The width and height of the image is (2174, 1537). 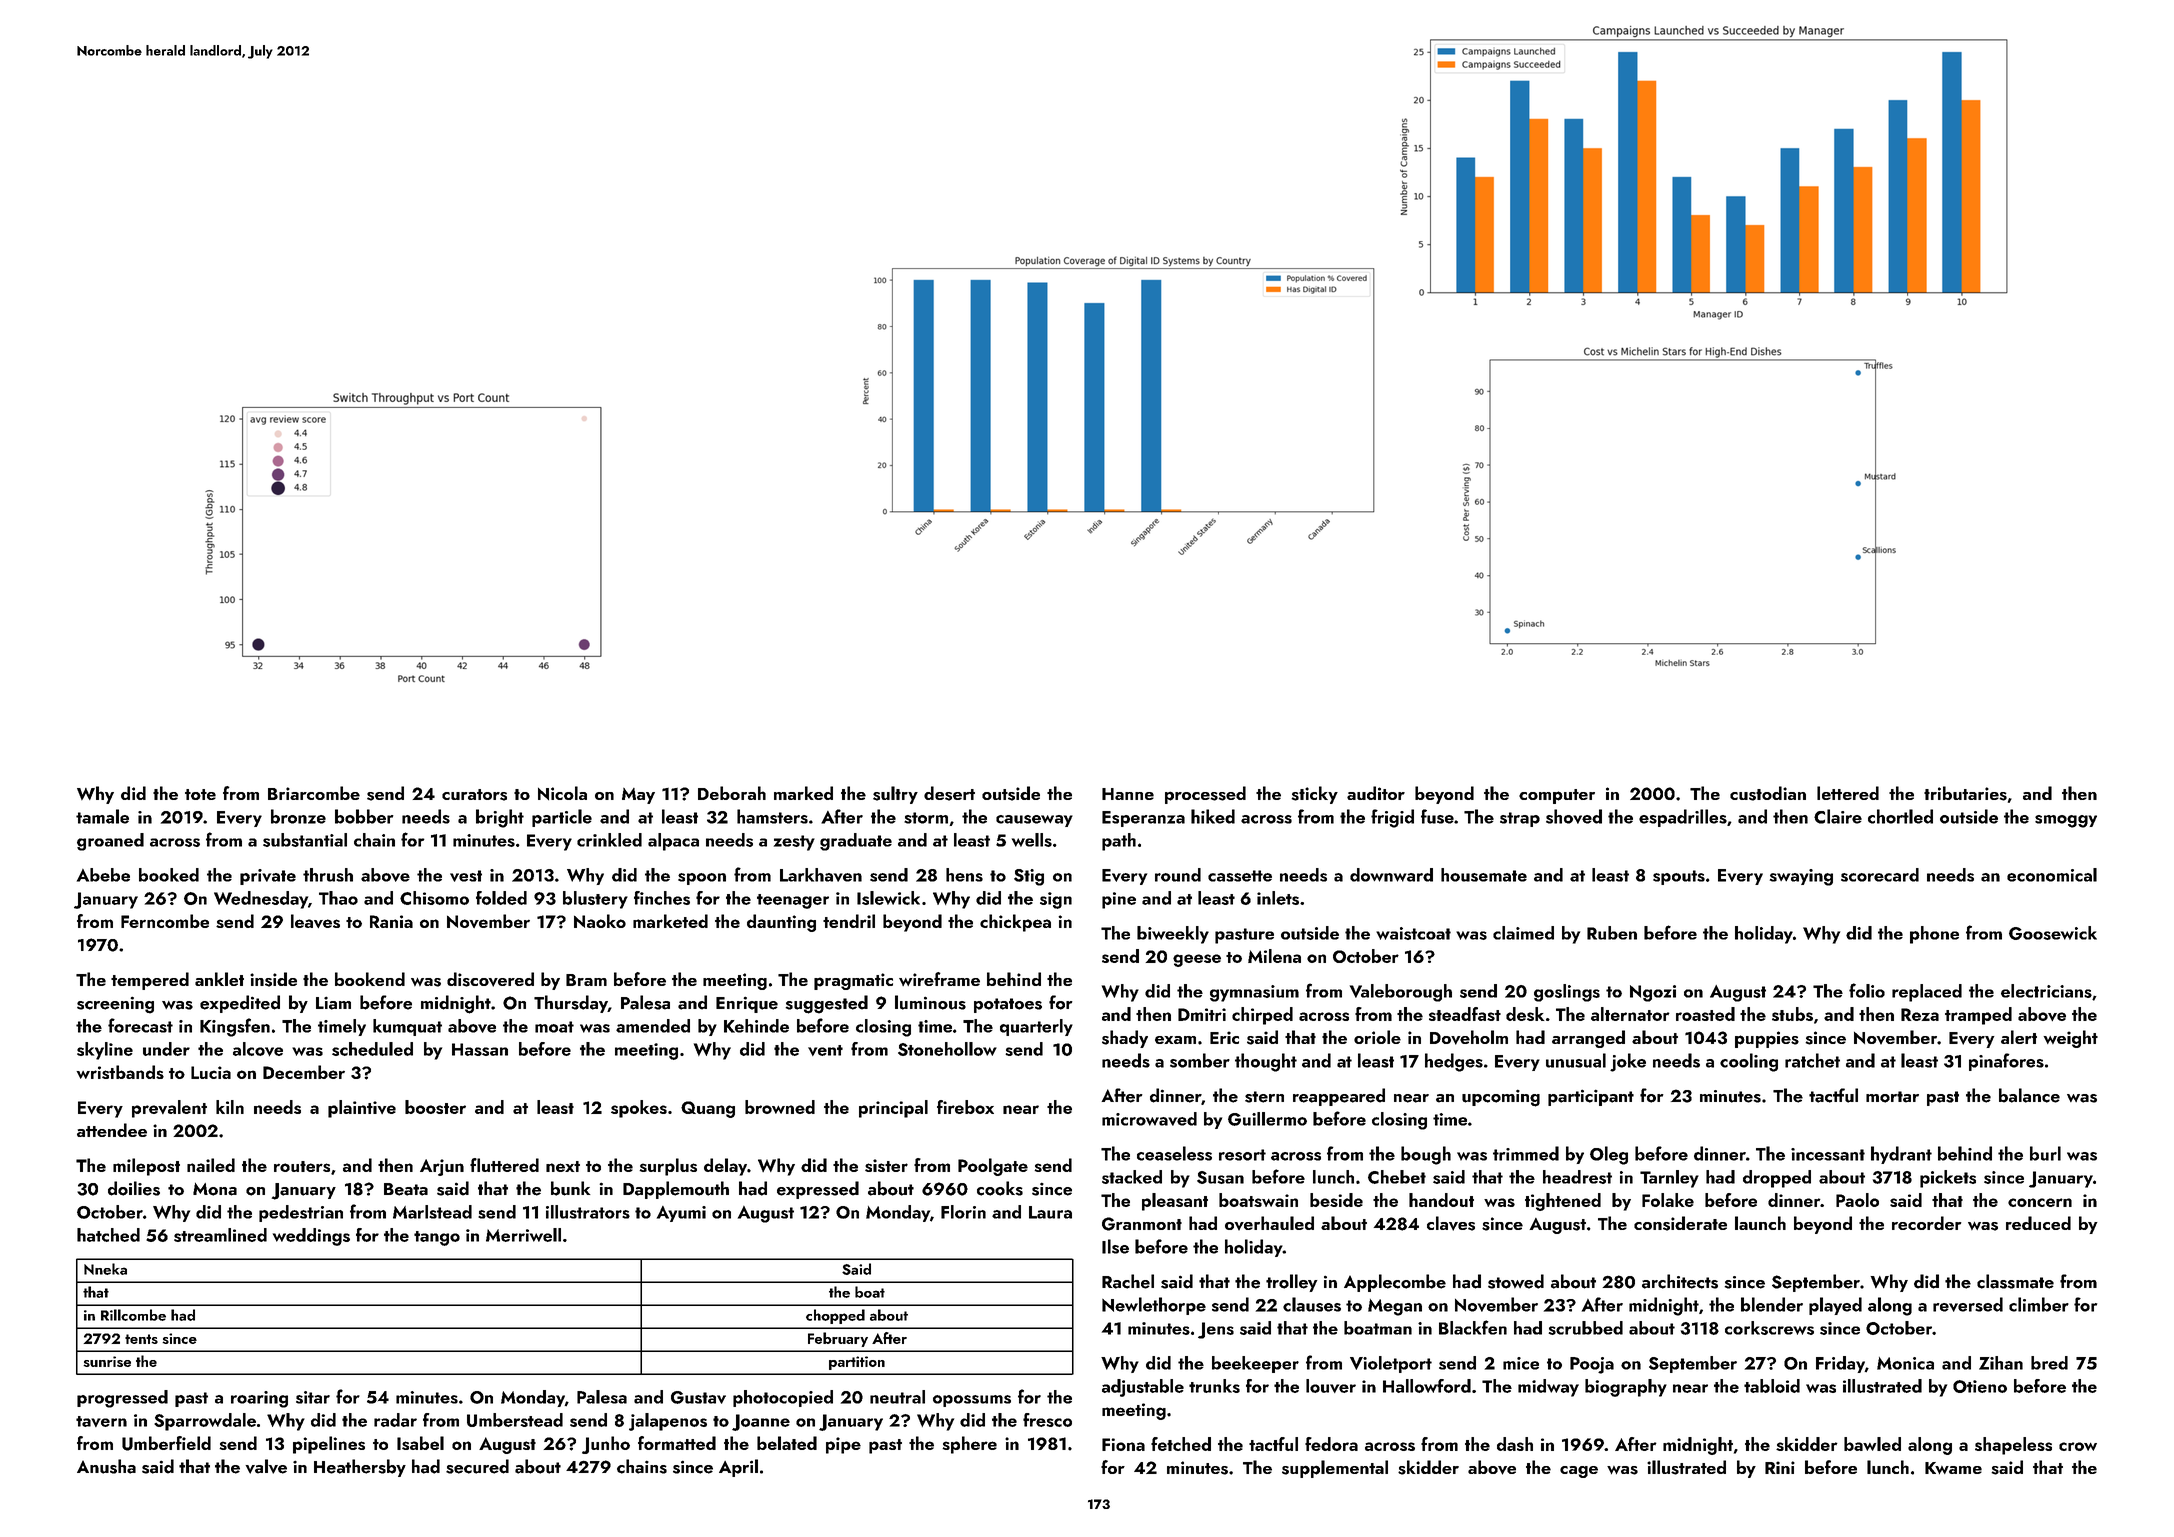 What do you see at coordinates (1119, 900) in the image?
I see `pine` at bounding box center [1119, 900].
